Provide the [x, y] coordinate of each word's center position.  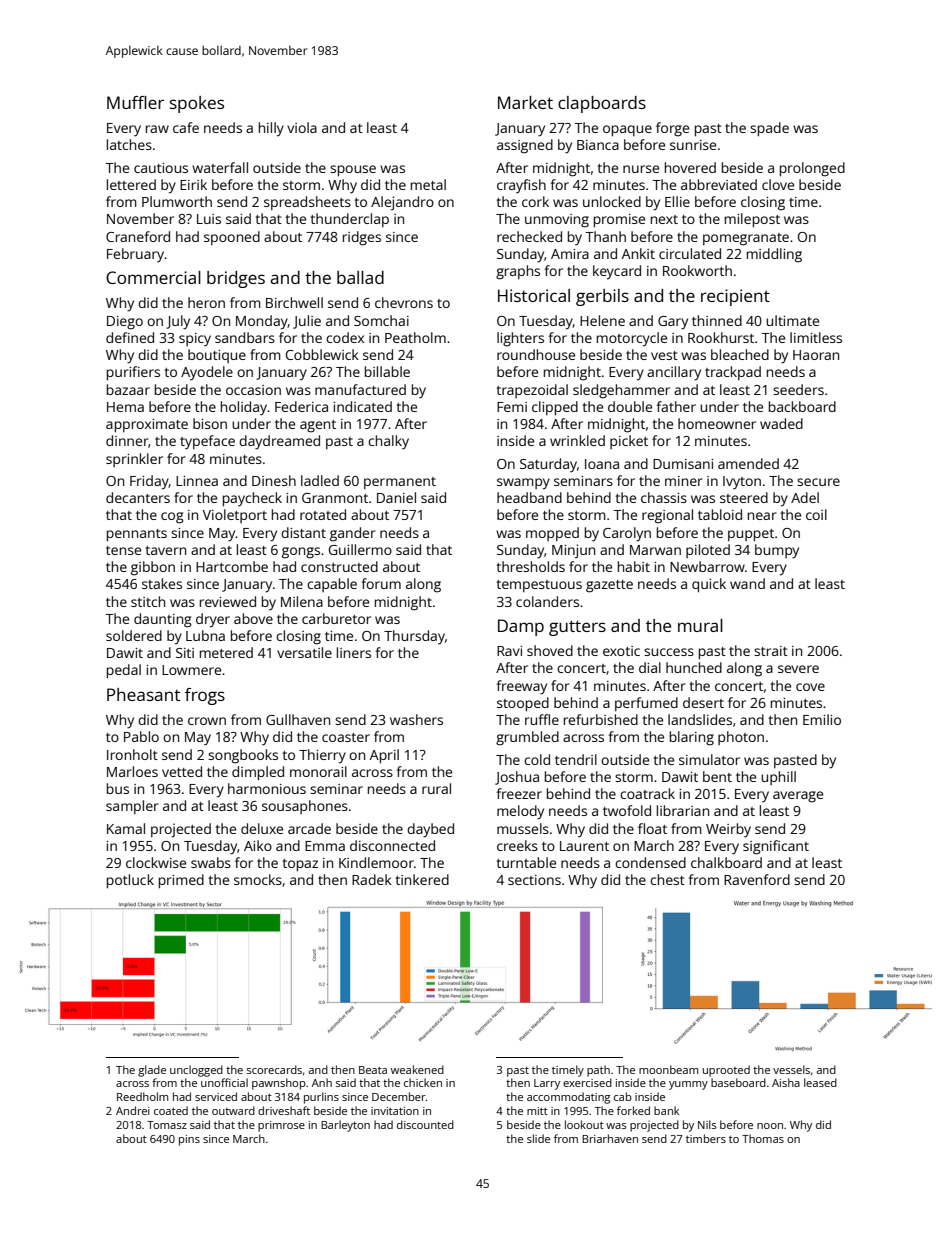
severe [798, 669]
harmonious [267, 788]
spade [769, 129]
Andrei [133, 1110]
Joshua [517, 778]
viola [302, 127]
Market [525, 102]
